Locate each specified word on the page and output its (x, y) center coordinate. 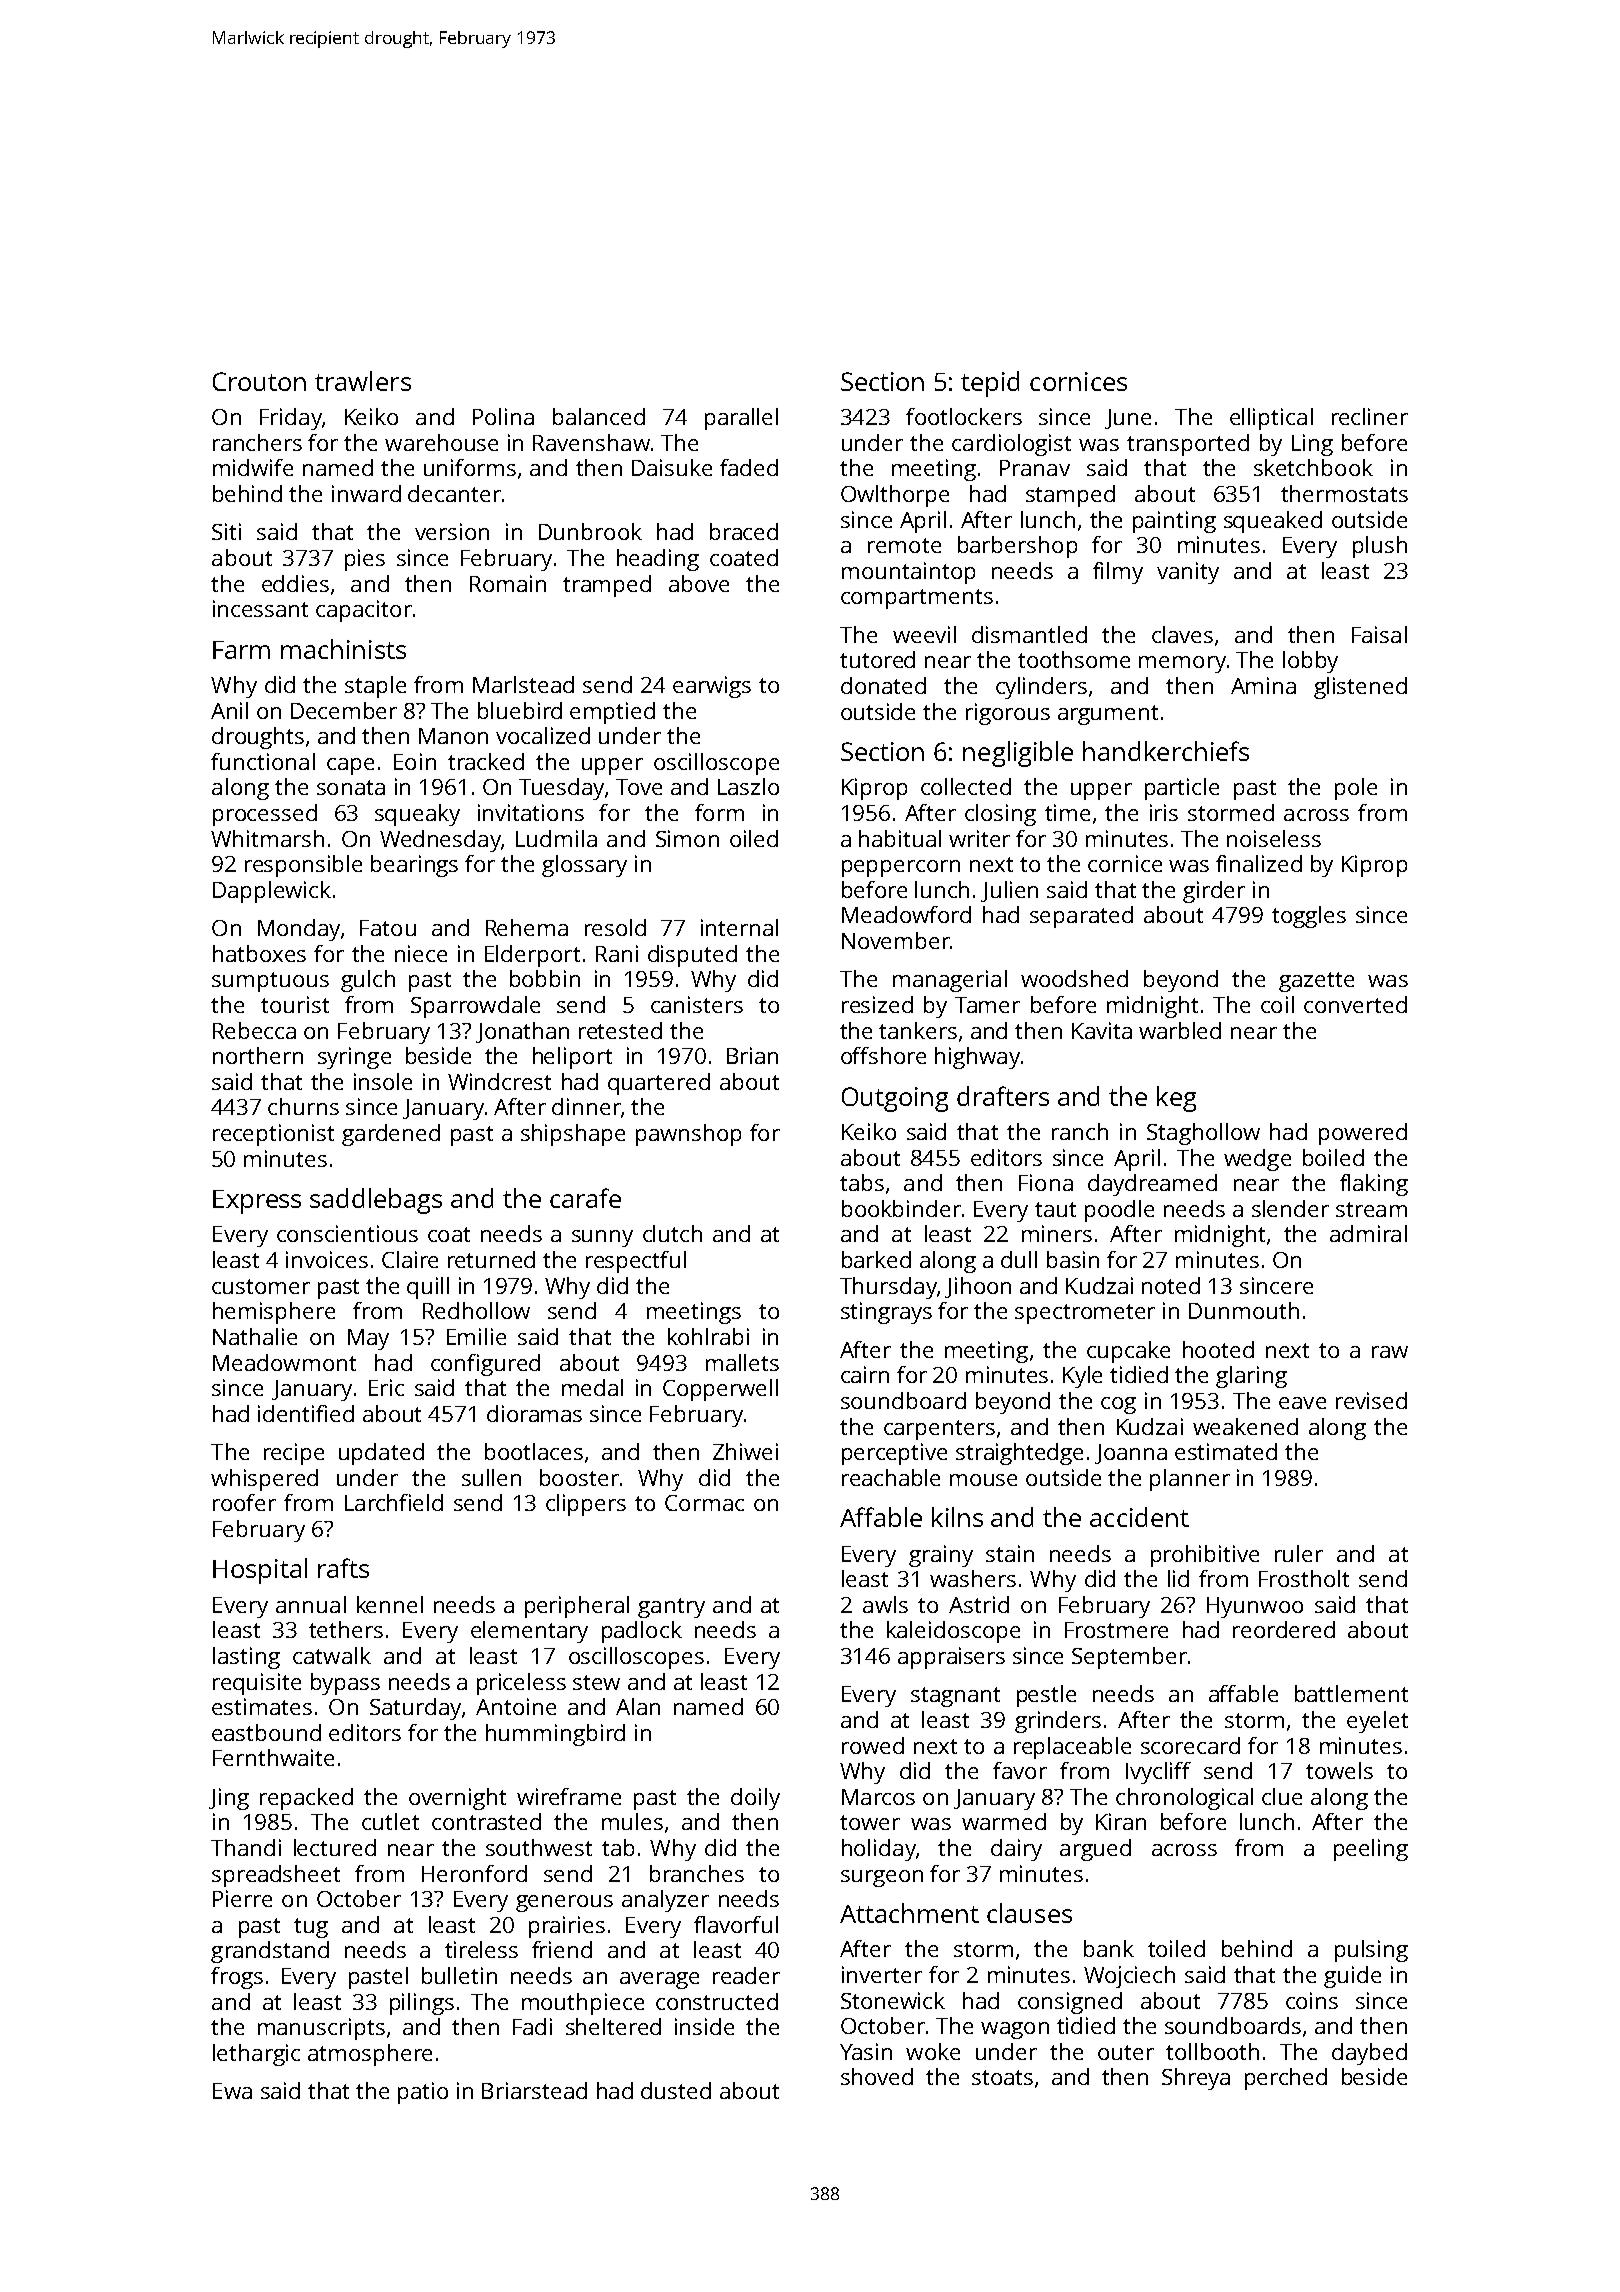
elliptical (1271, 419)
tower (870, 1822)
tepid (990, 384)
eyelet (1377, 1722)
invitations (531, 812)
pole (1356, 789)
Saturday (415, 1709)
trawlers (363, 381)
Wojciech (1129, 1977)
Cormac (704, 1503)
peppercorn (901, 868)
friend (562, 1949)
